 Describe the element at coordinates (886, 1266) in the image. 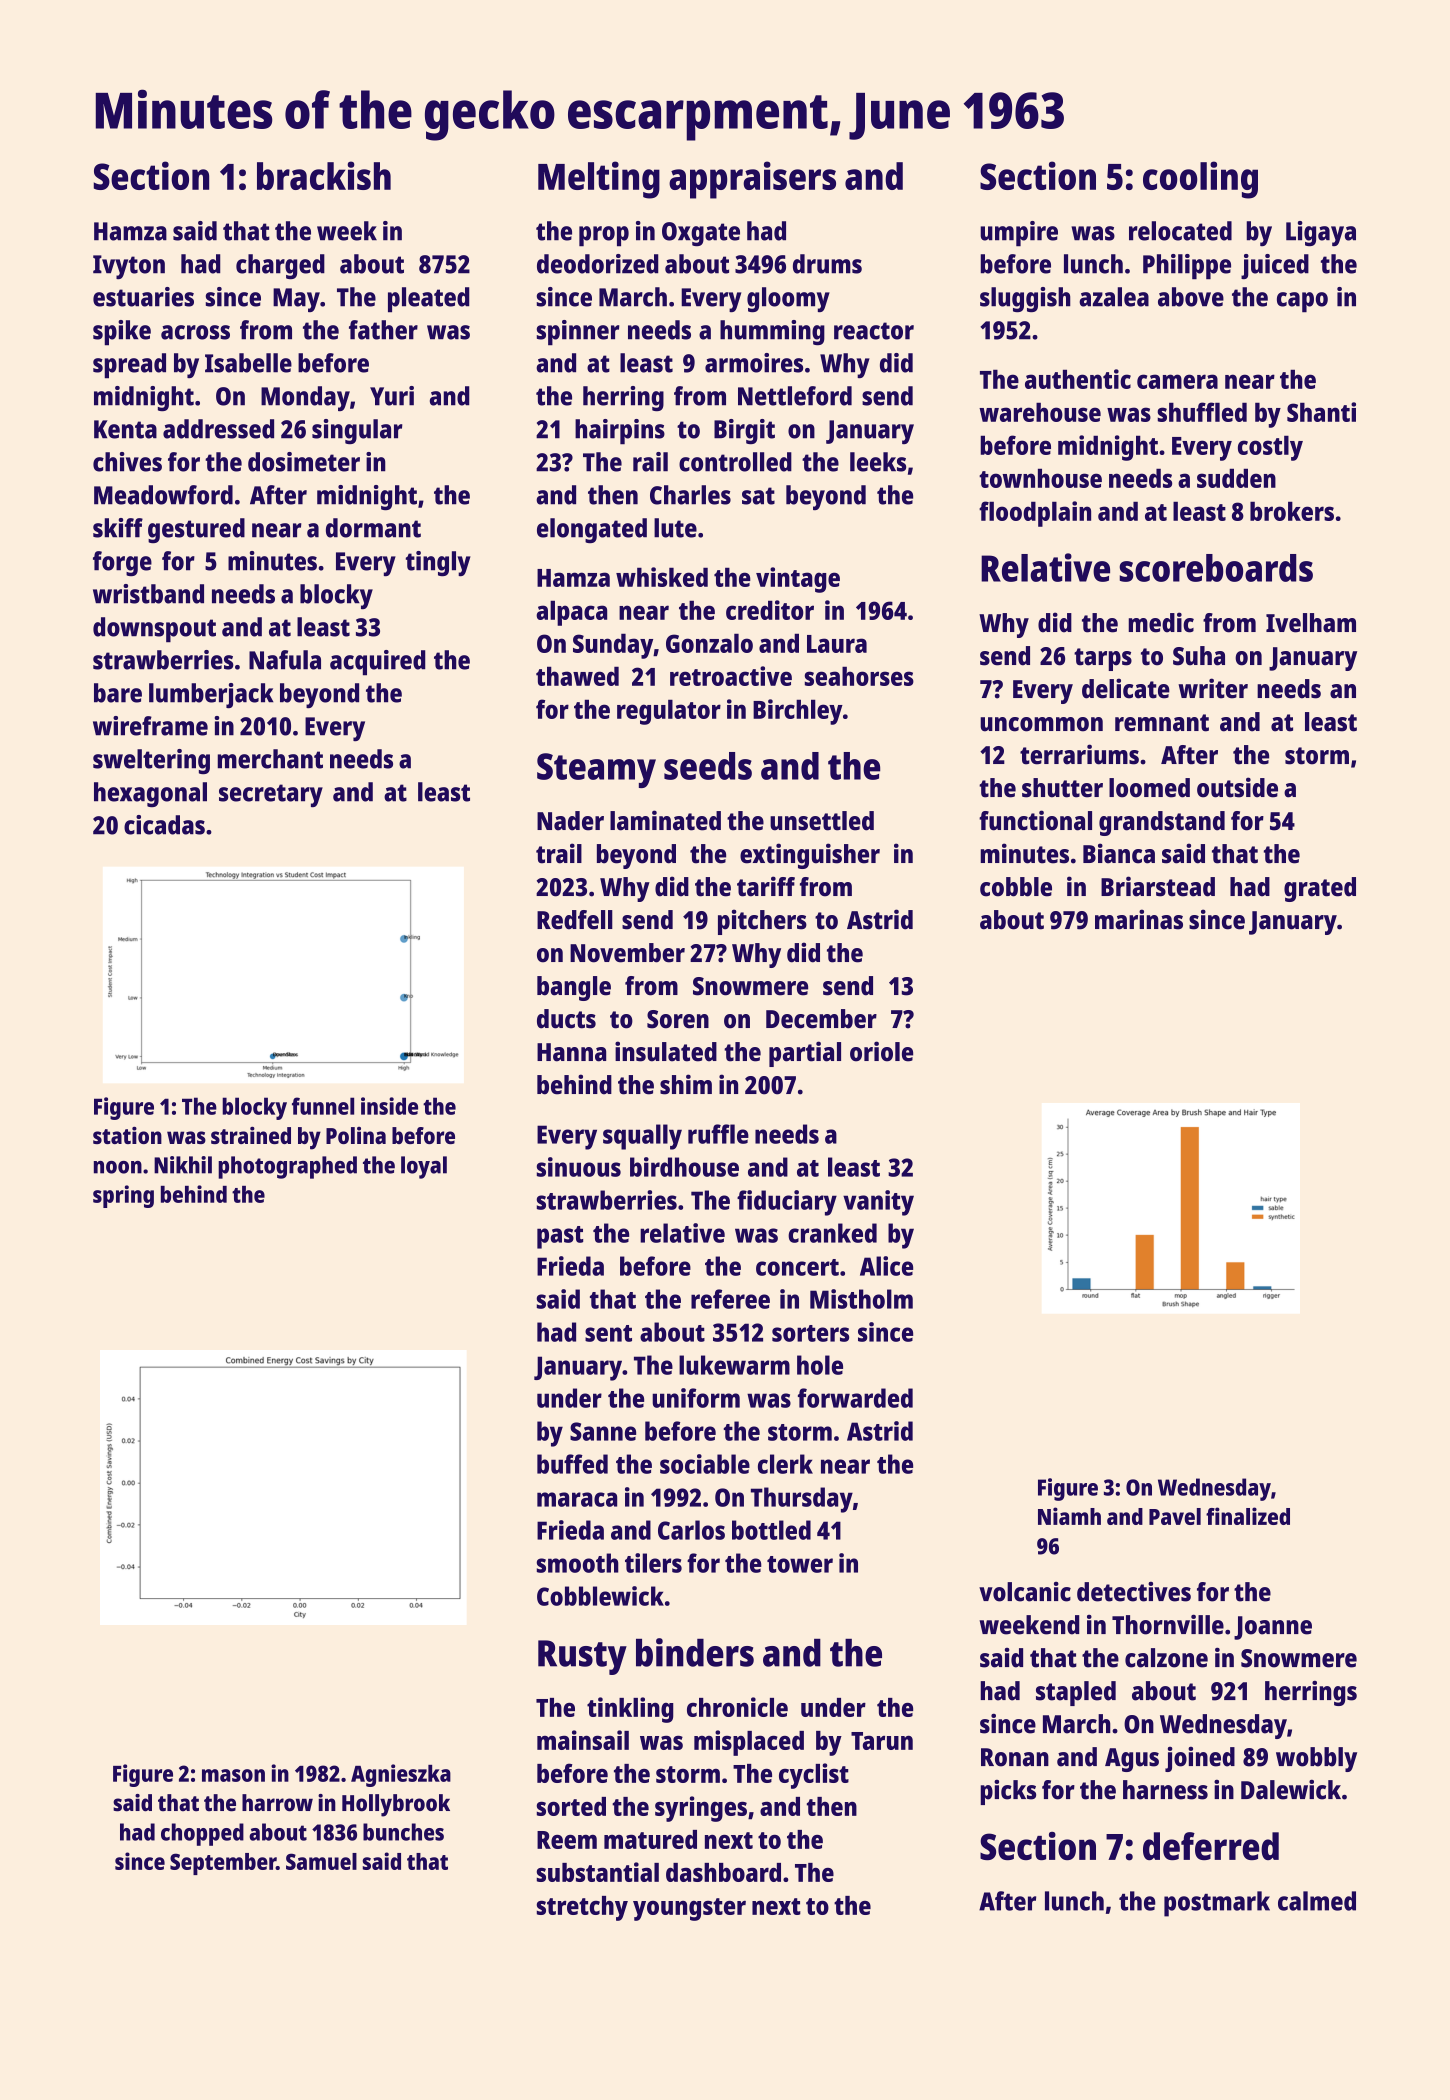

I see `Alice` at that location.
